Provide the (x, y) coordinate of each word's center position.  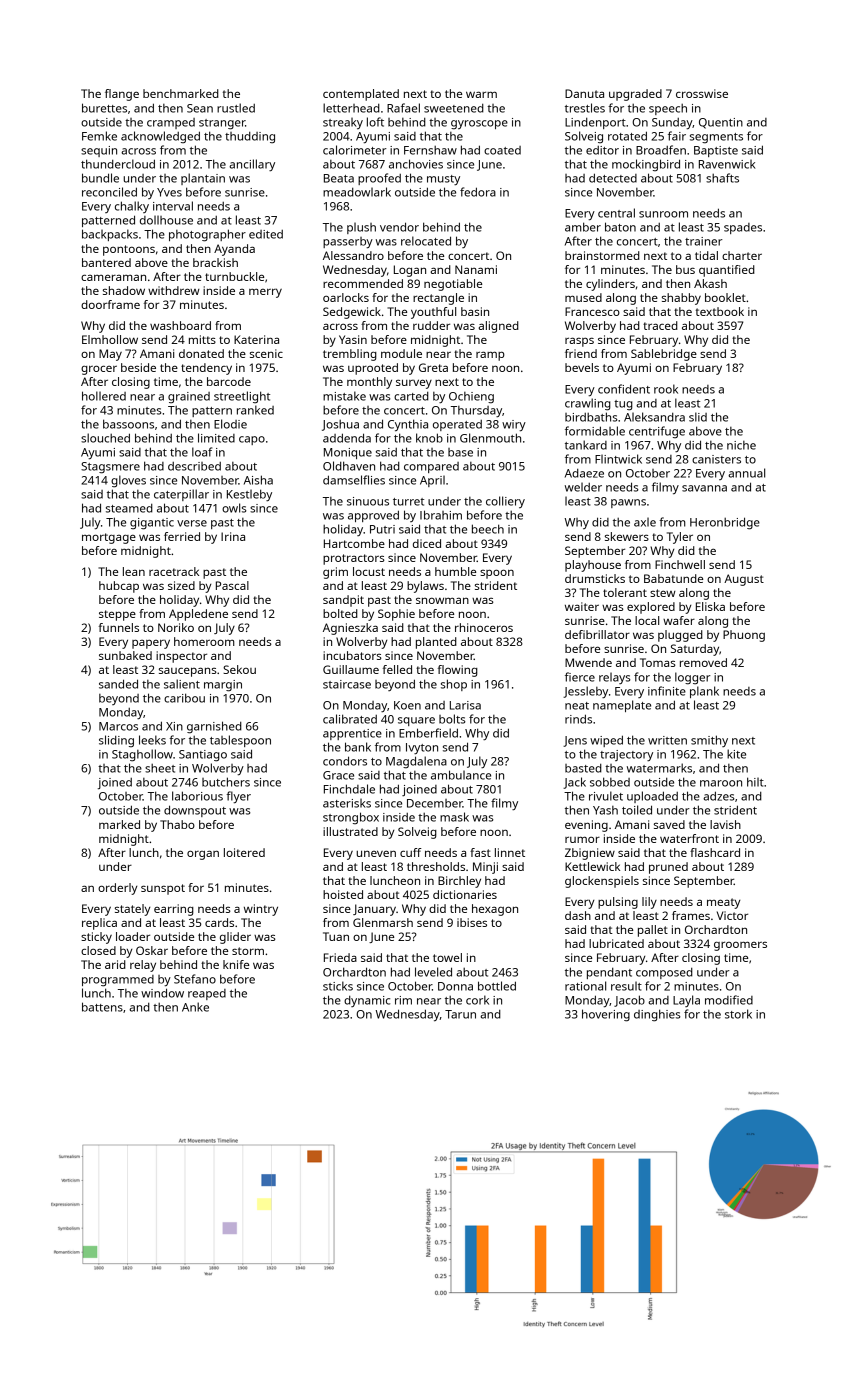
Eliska (710, 606)
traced (660, 325)
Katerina (256, 339)
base (460, 452)
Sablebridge (664, 355)
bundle (100, 178)
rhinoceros (484, 627)
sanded (118, 684)
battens (102, 1007)
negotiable (453, 285)
